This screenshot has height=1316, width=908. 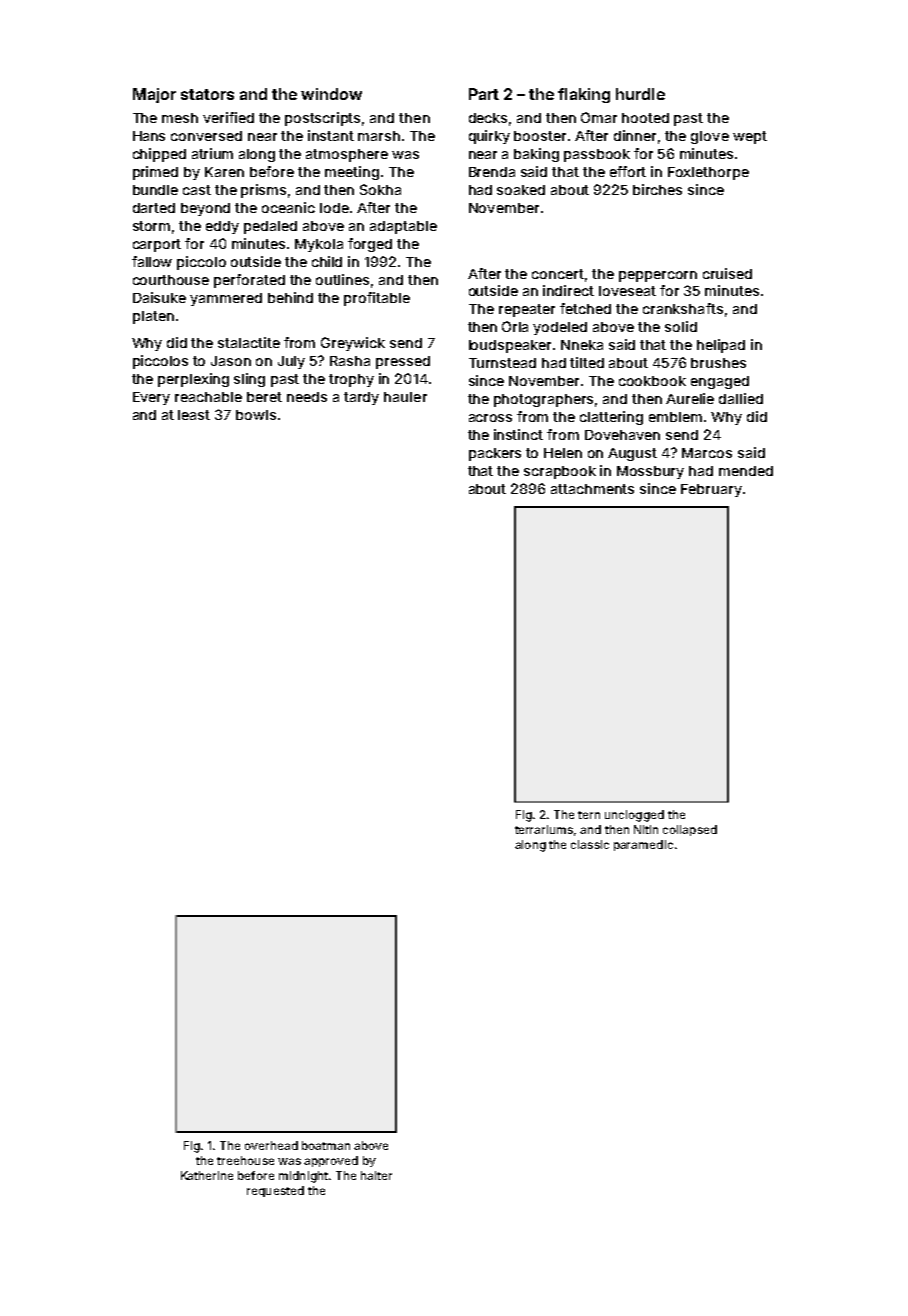 What do you see at coordinates (495, 454) in the screenshot?
I see `packers` at bounding box center [495, 454].
